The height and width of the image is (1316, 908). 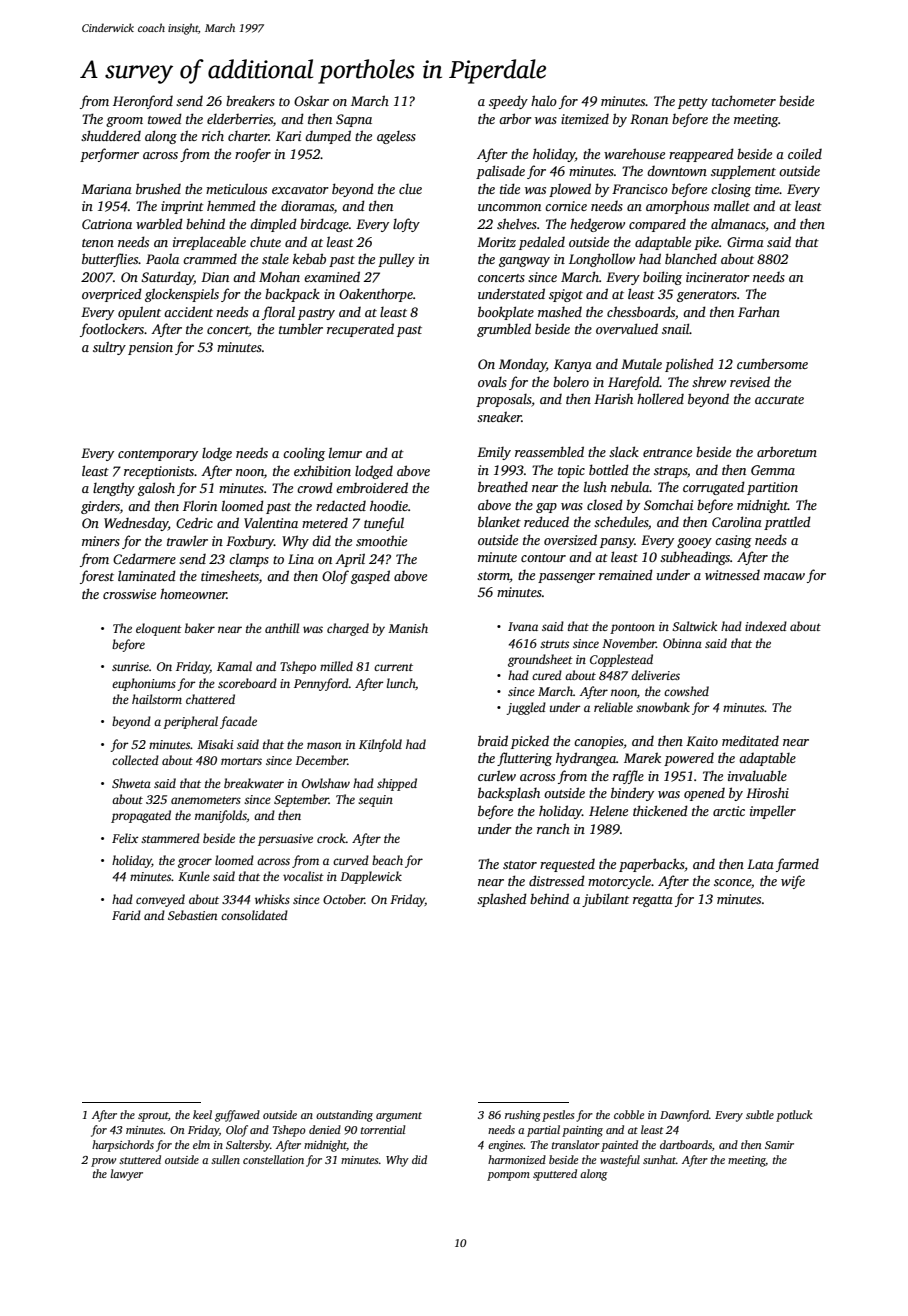 I want to click on indexed, so click(x=766, y=626).
